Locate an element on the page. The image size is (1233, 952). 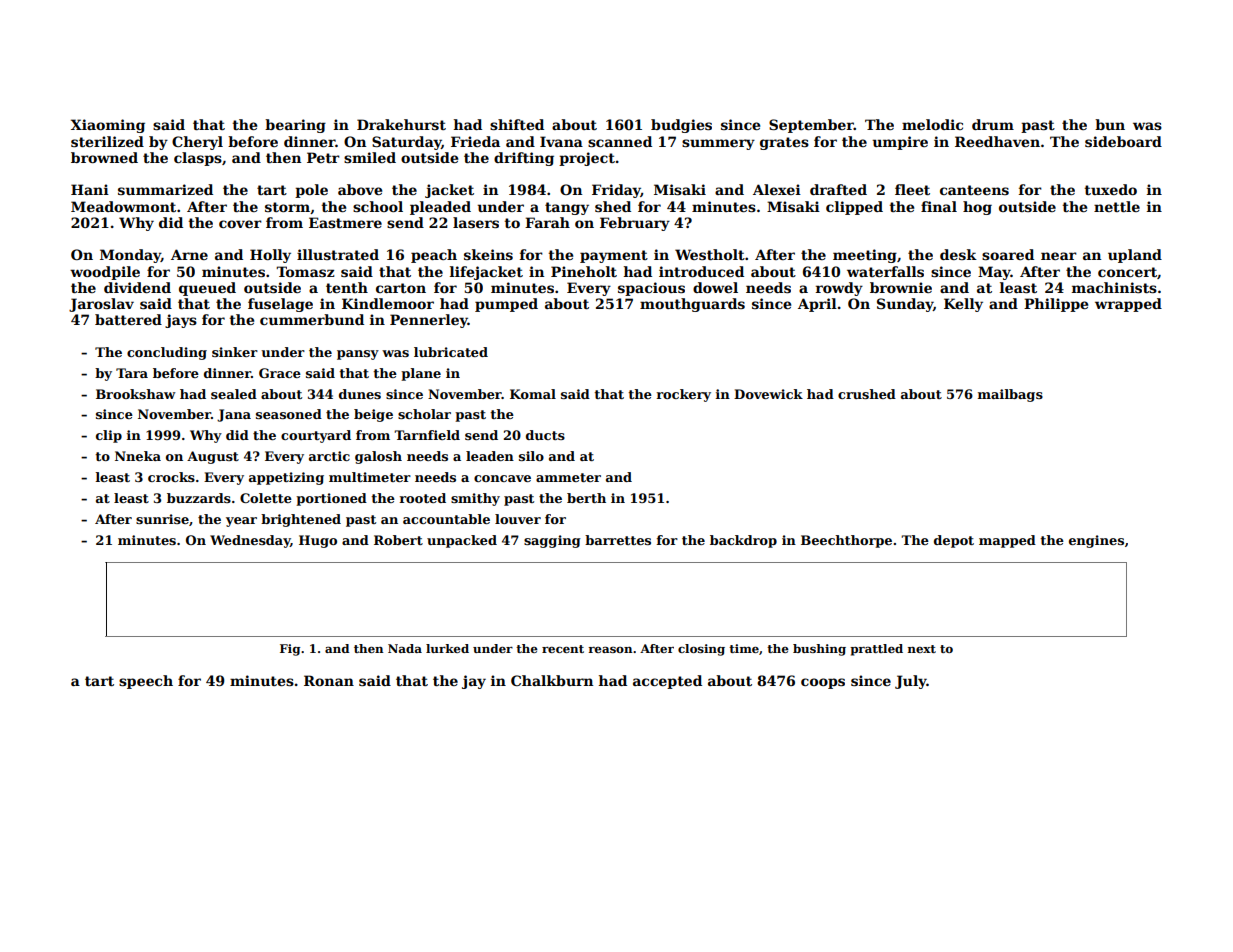
engines is located at coordinates (1096, 541).
